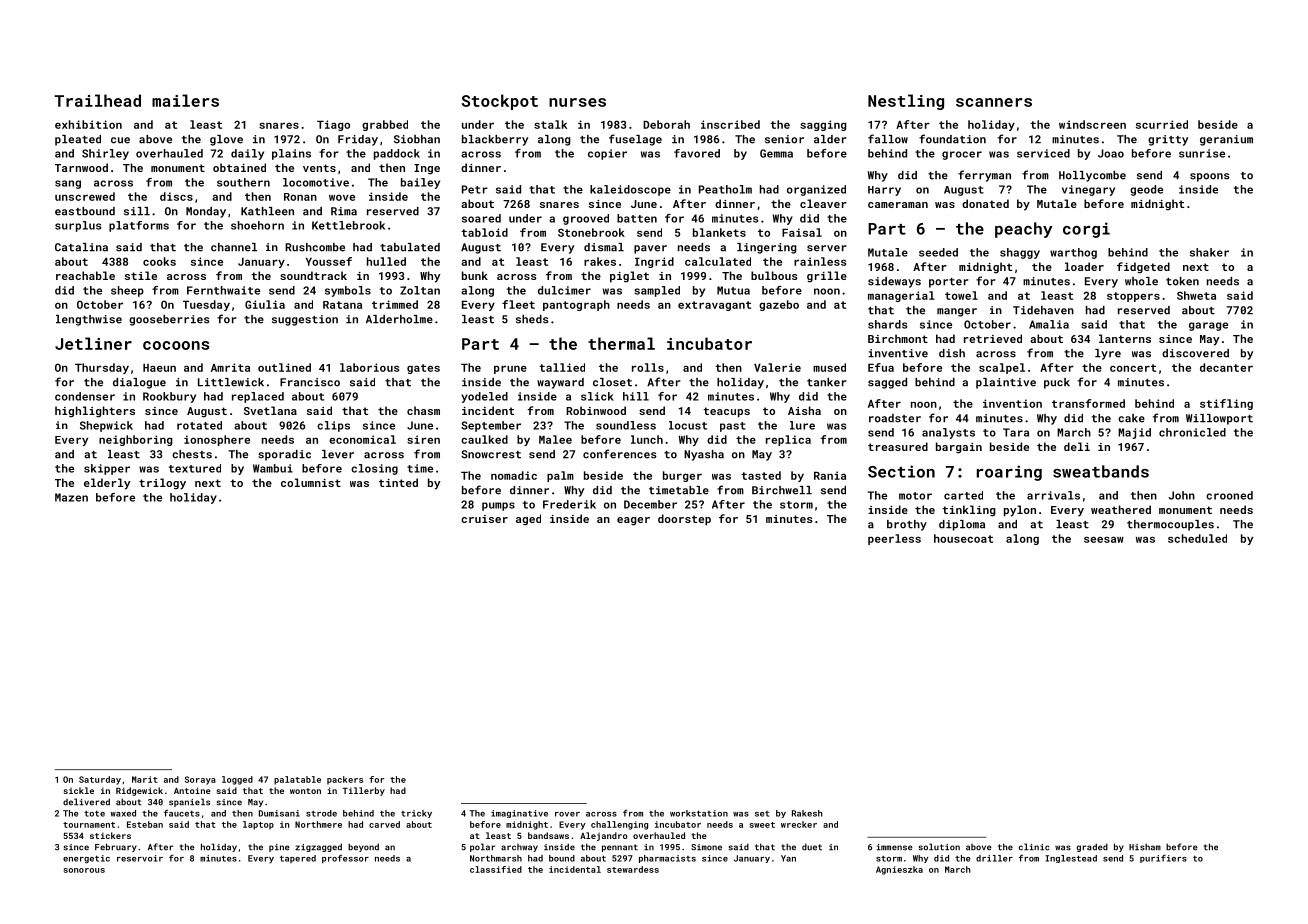  I want to click on rolls, so click(648, 367).
